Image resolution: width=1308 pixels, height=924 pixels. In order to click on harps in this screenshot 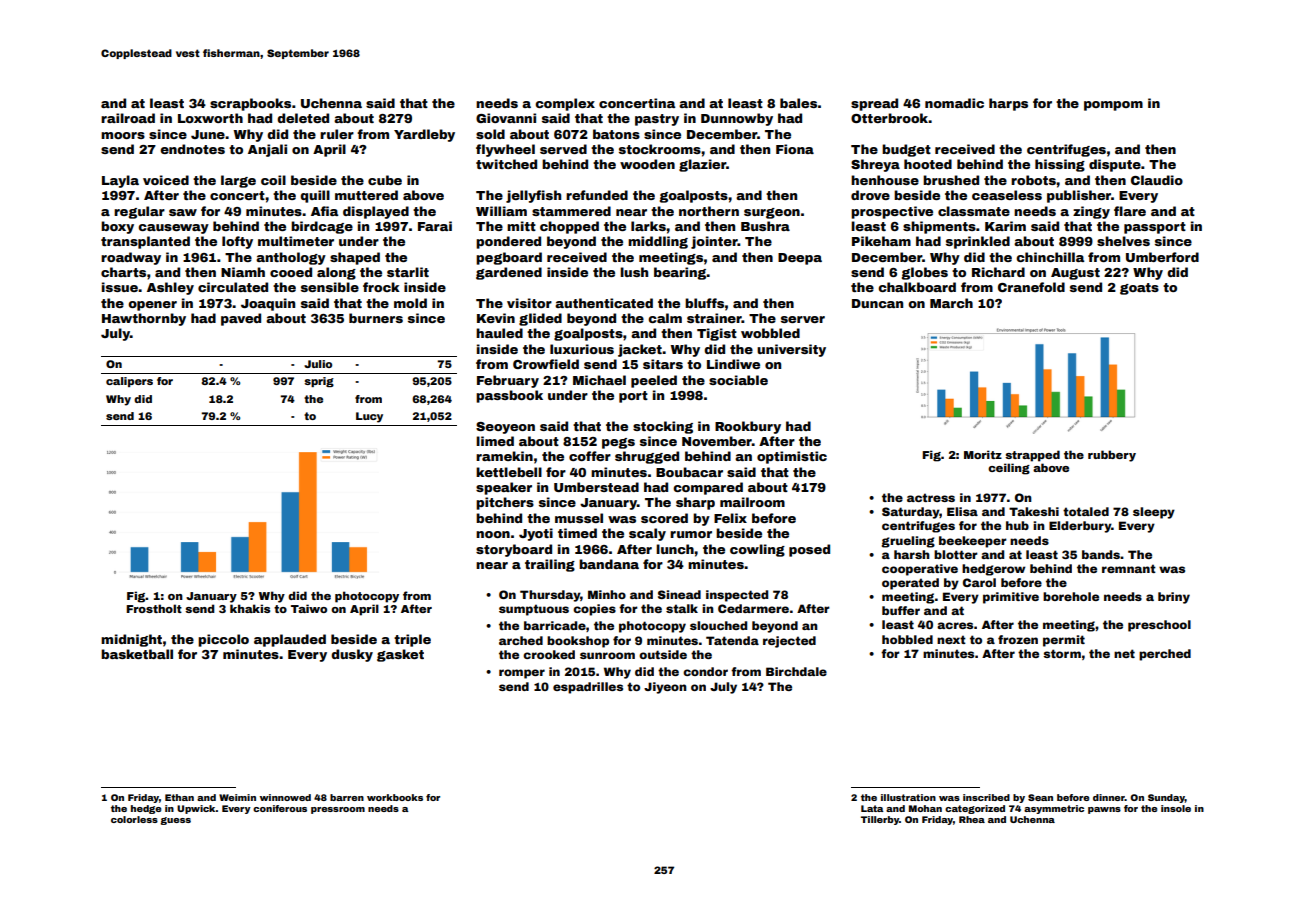, I will do `click(1008, 104)`.
